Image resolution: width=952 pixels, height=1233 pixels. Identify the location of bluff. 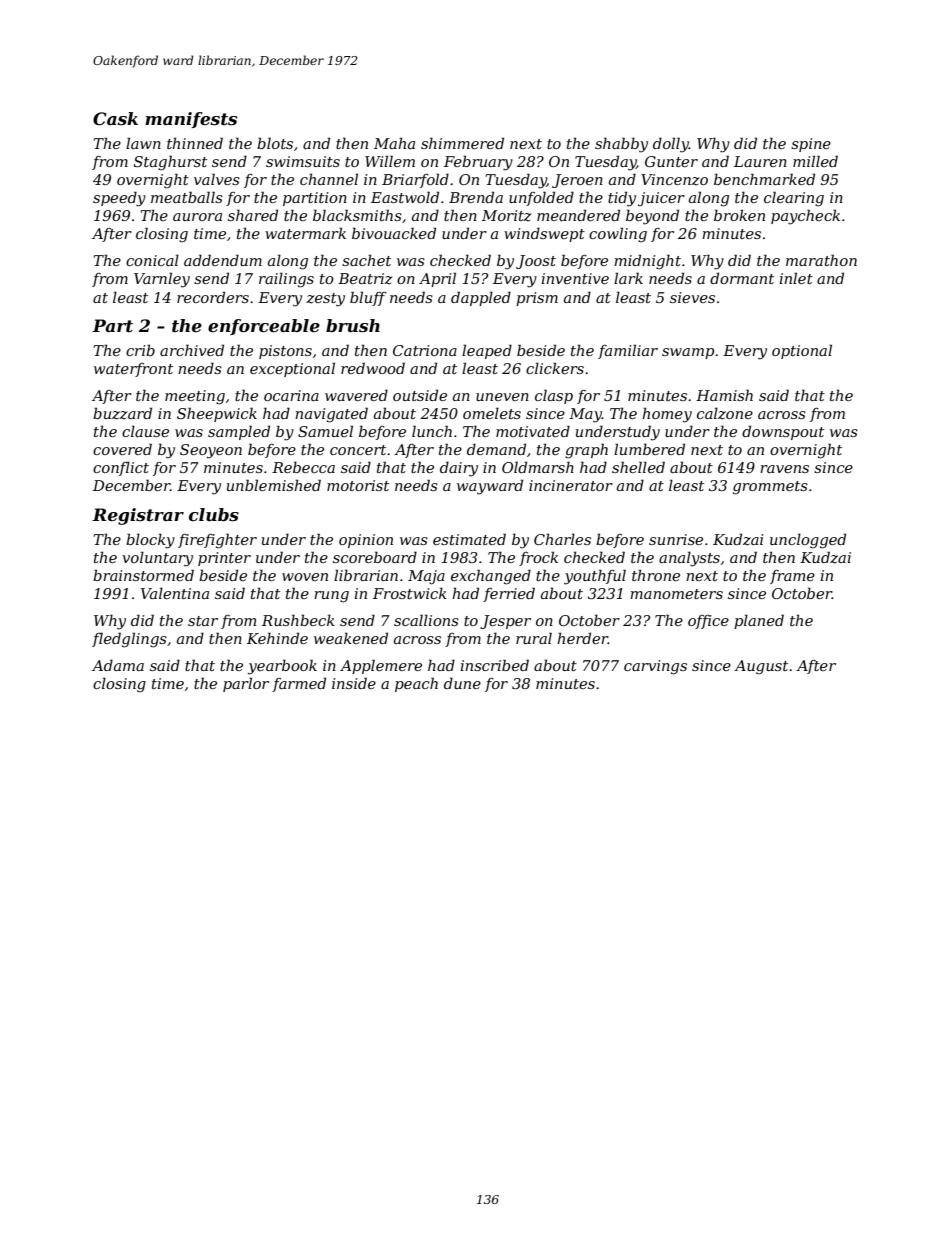
(368, 298).
